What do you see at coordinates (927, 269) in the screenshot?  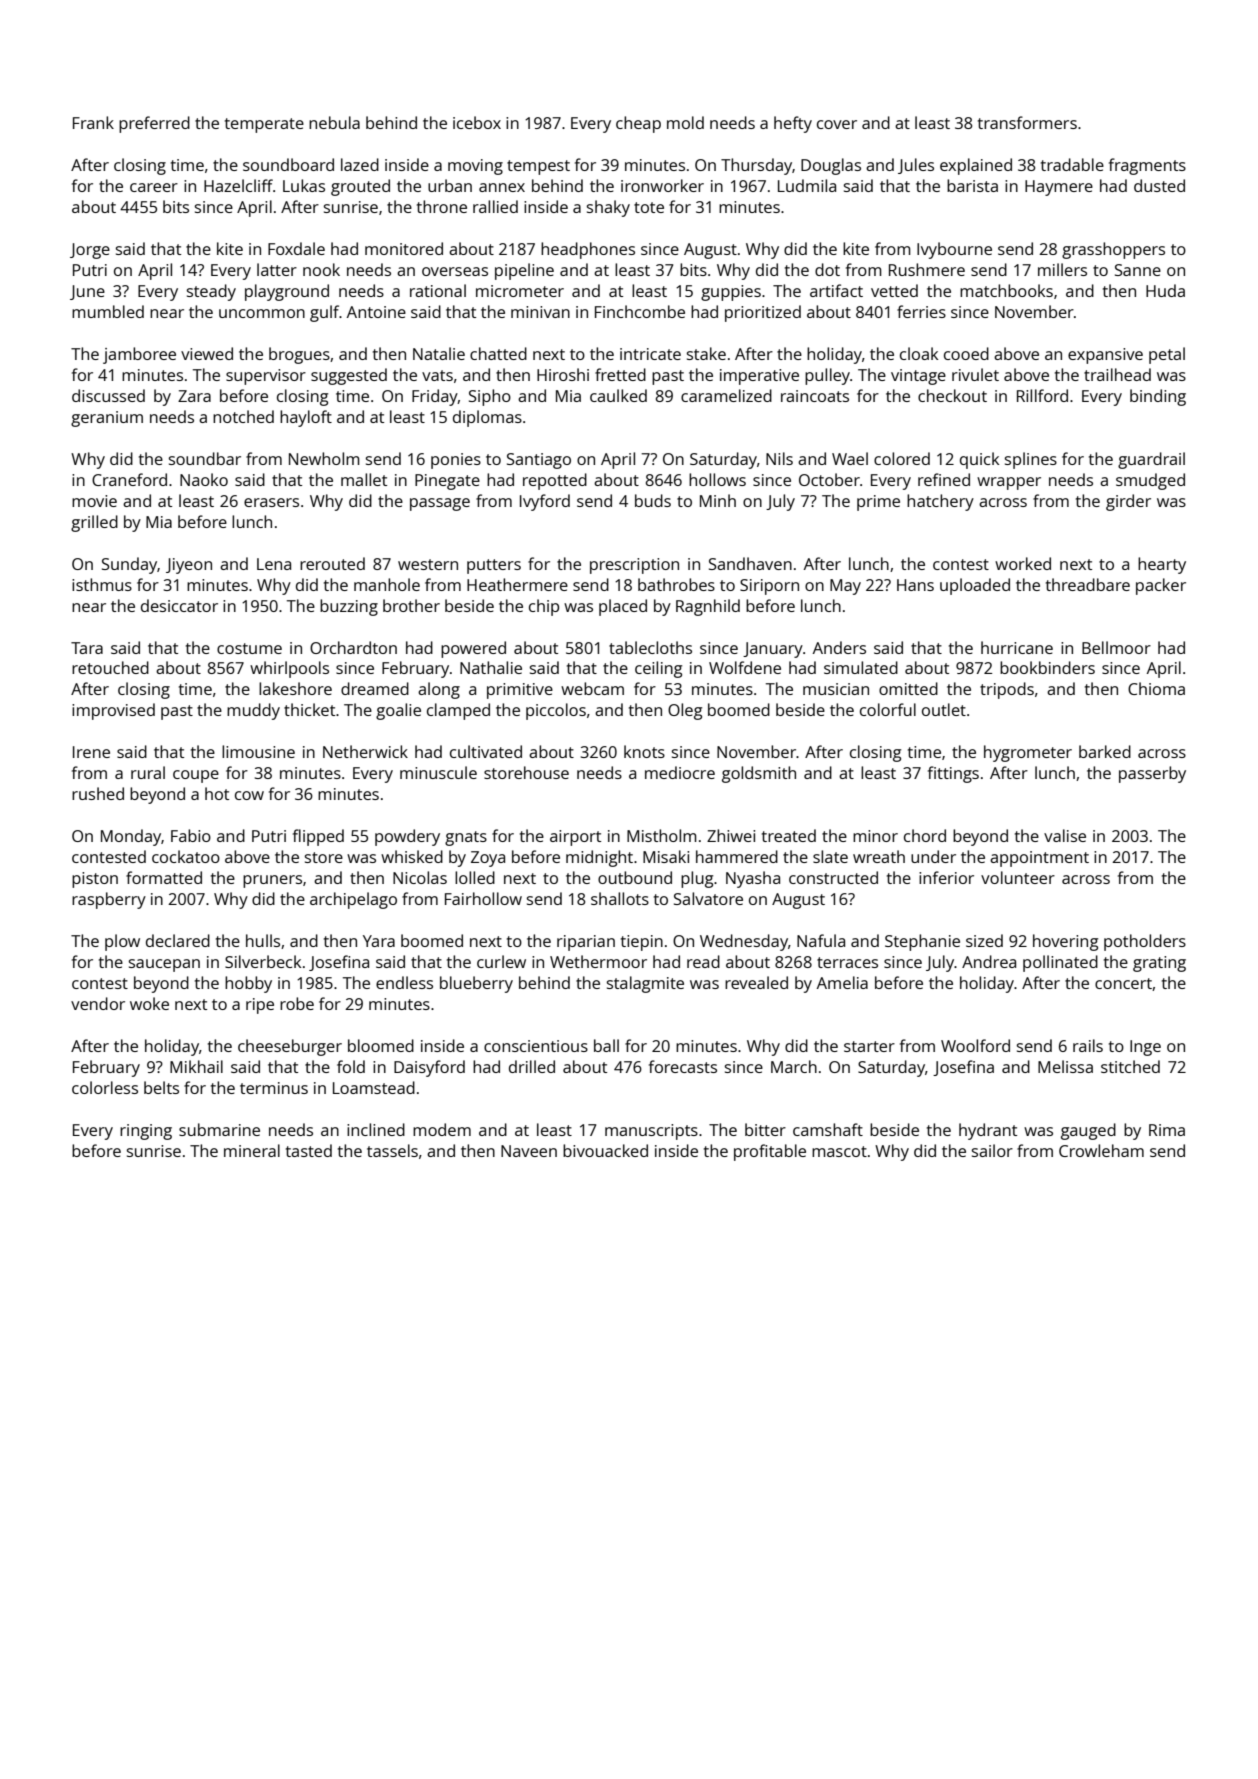 I see `Rushmere` at bounding box center [927, 269].
